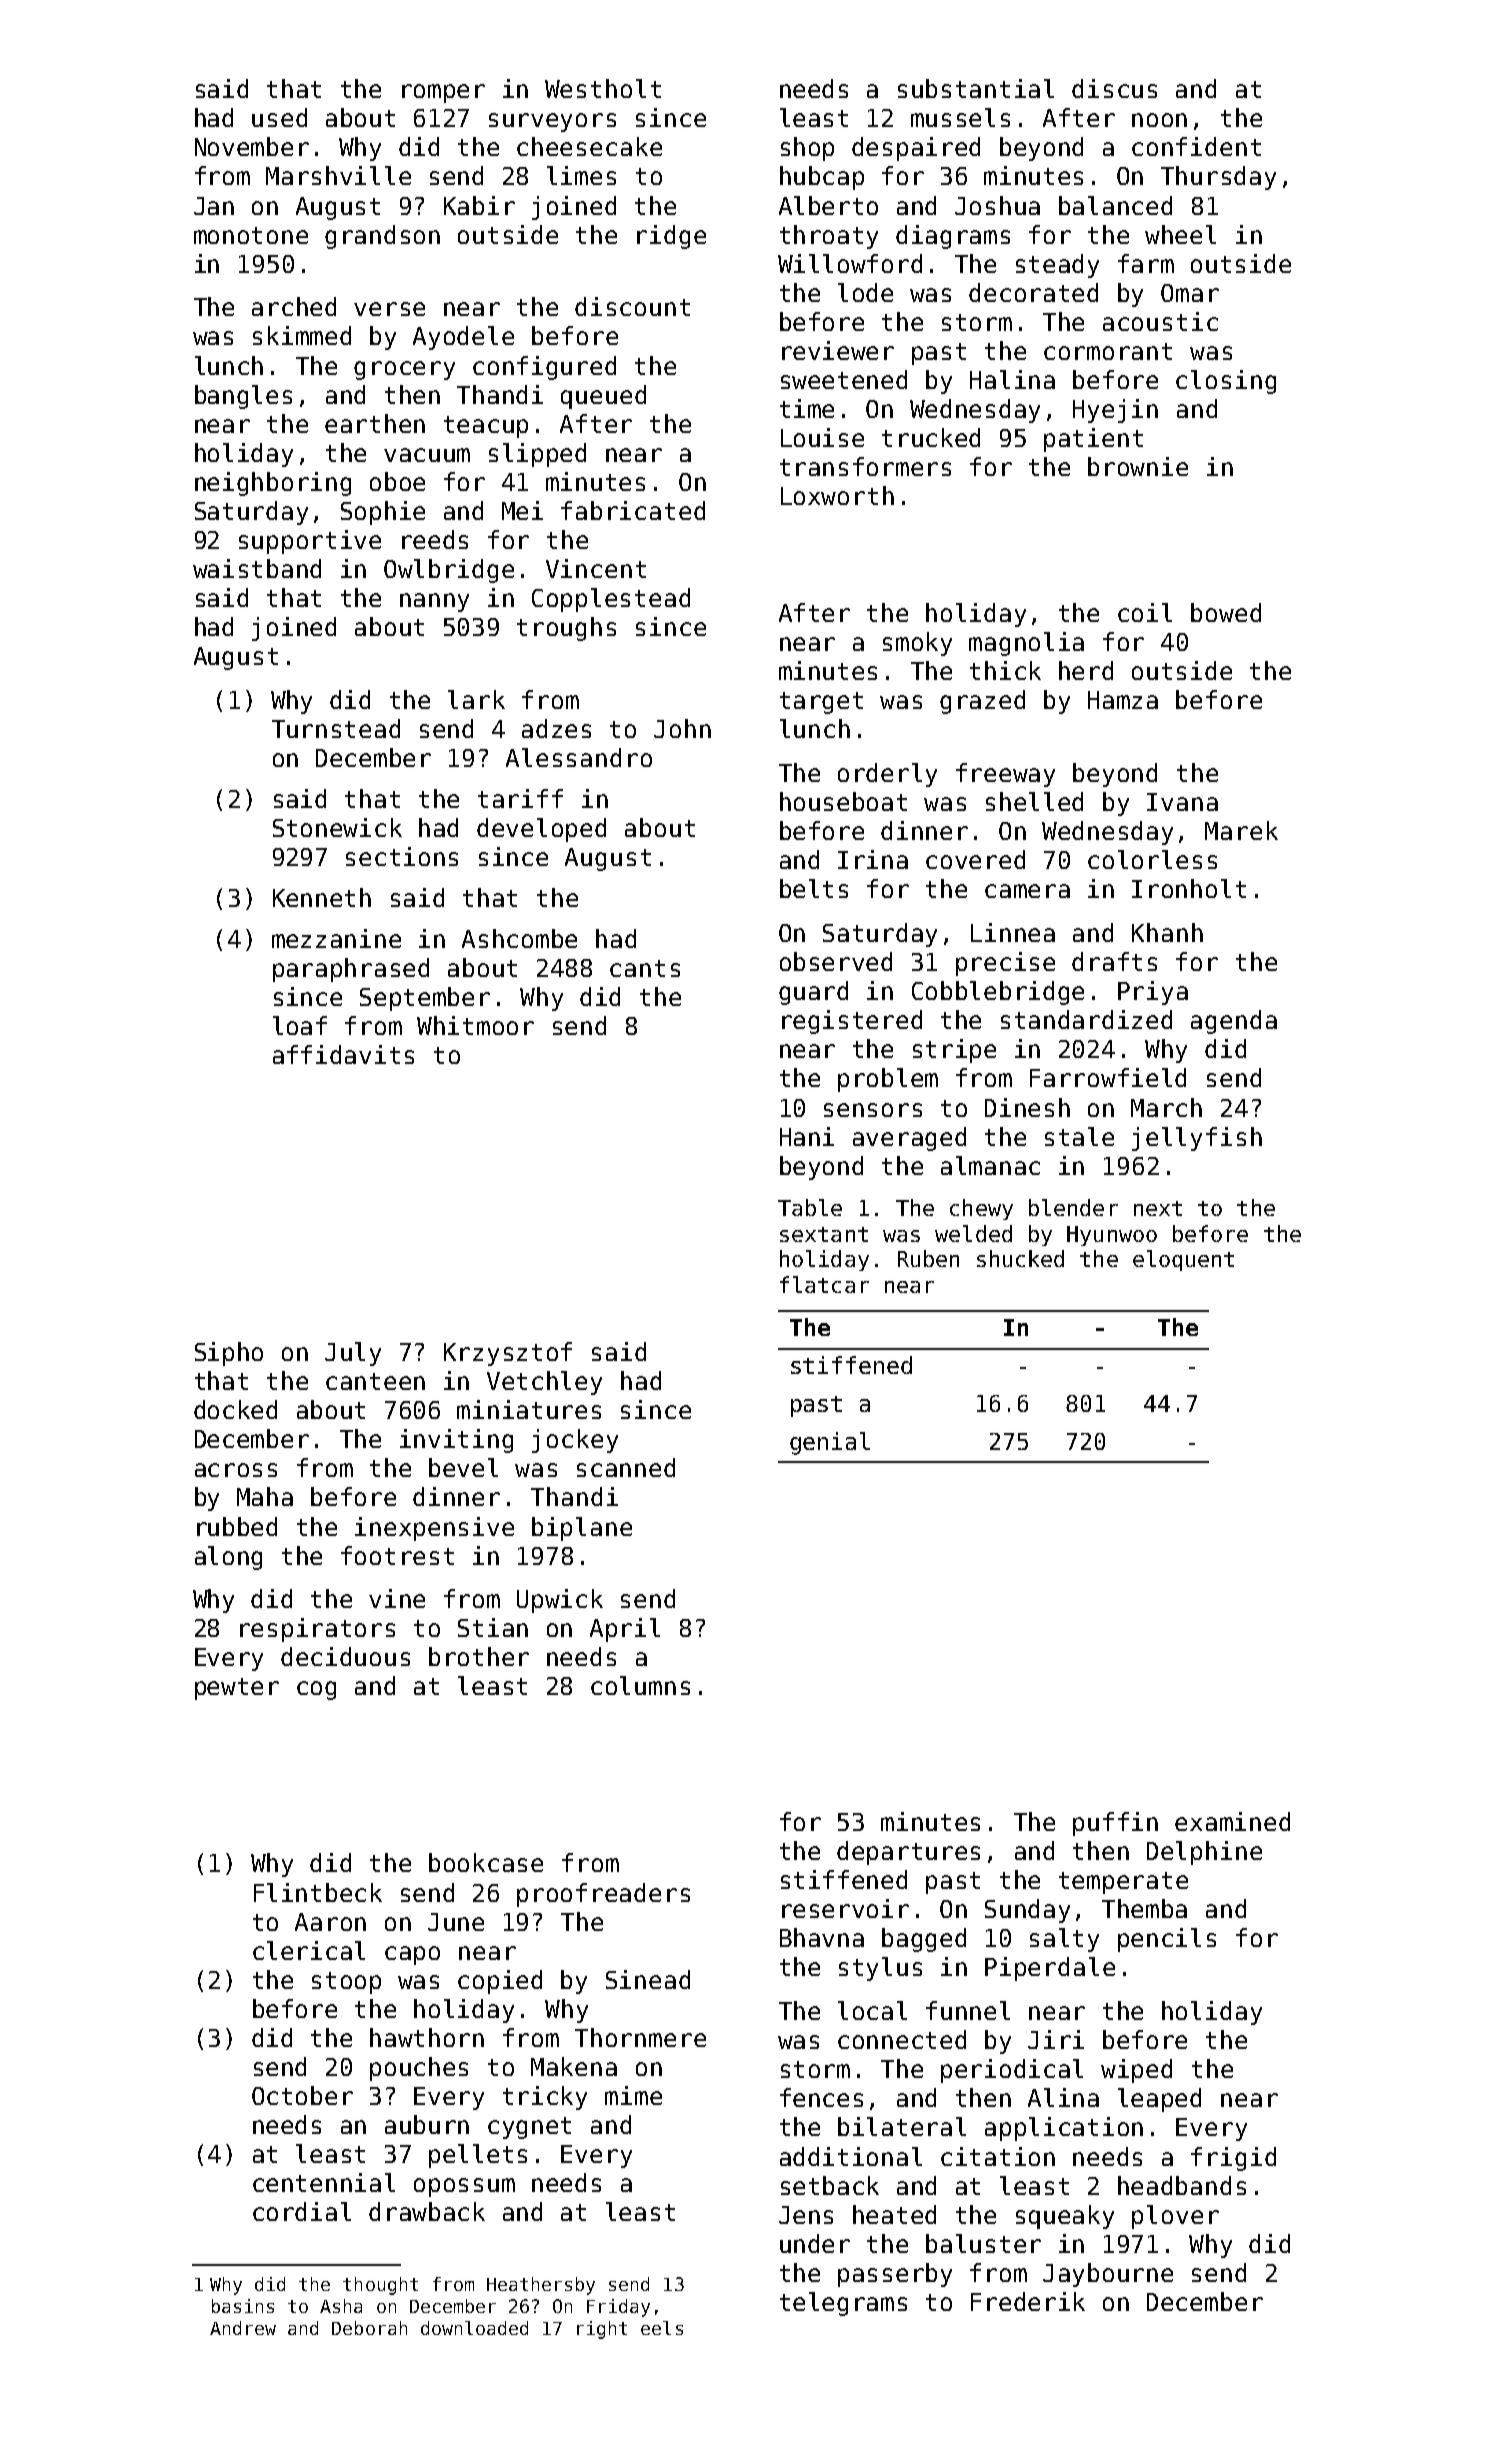  What do you see at coordinates (302, 2095) in the screenshot?
I see `October` at bounding box center [302, 2095].
